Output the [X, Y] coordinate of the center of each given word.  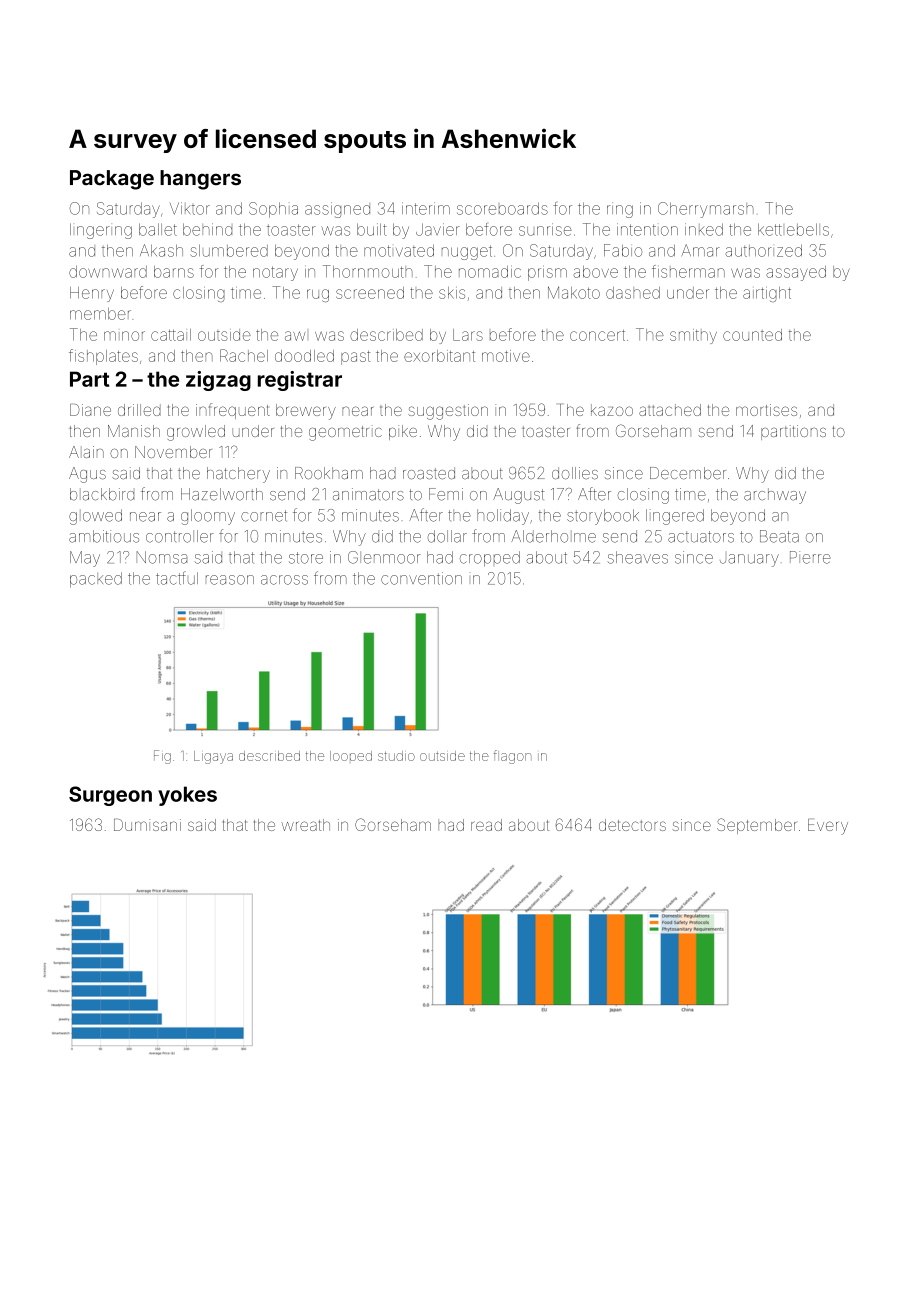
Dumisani [147, 825]
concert [597, 335]
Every [828, 827]
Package [112, 180]
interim [426, 208]
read [486, 825]
